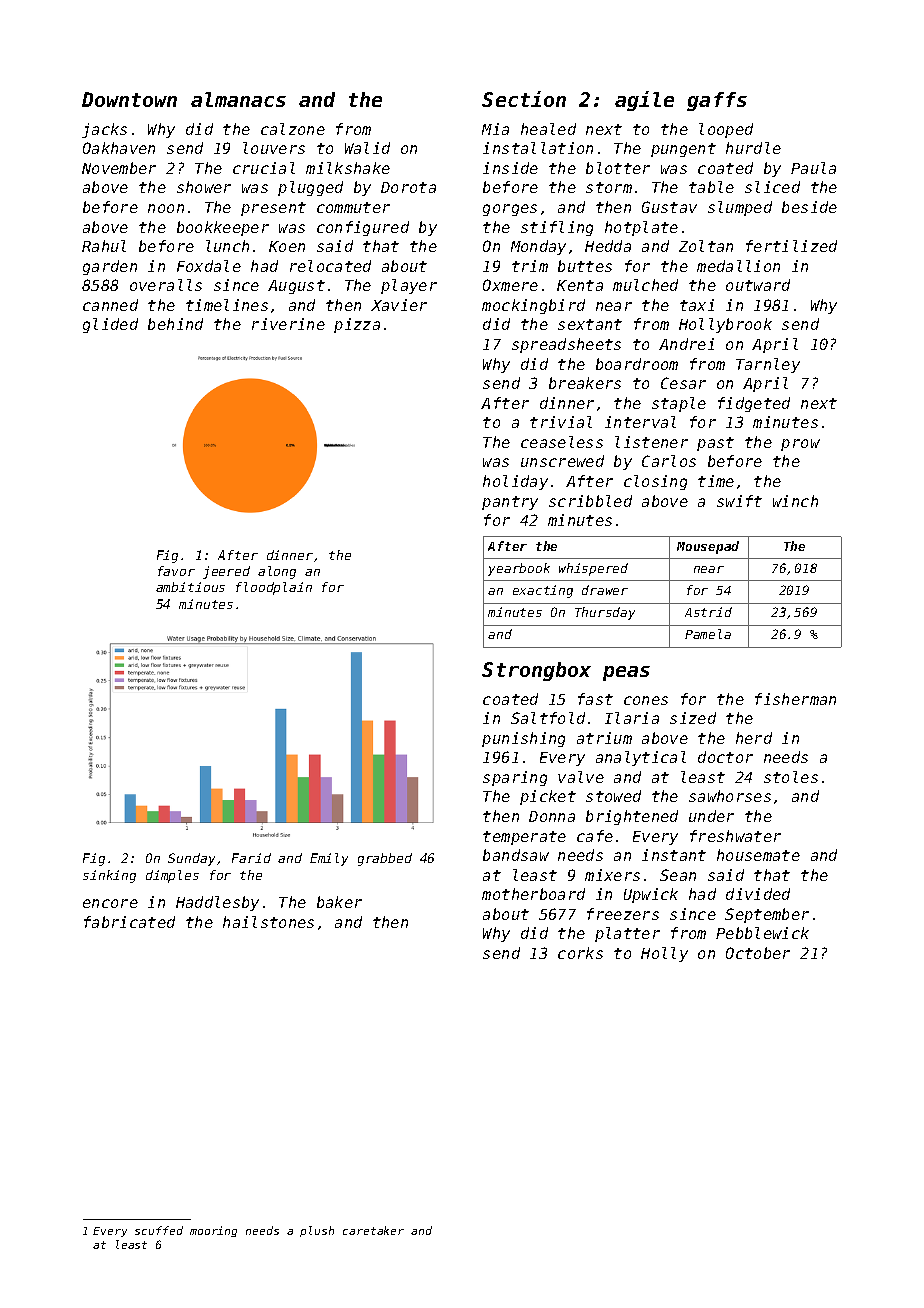 This document has height=1308, width=924. What do you see at coordinates (762, 933) in the document?
I see `Pebblewick` at bounding box center [762, 933].
